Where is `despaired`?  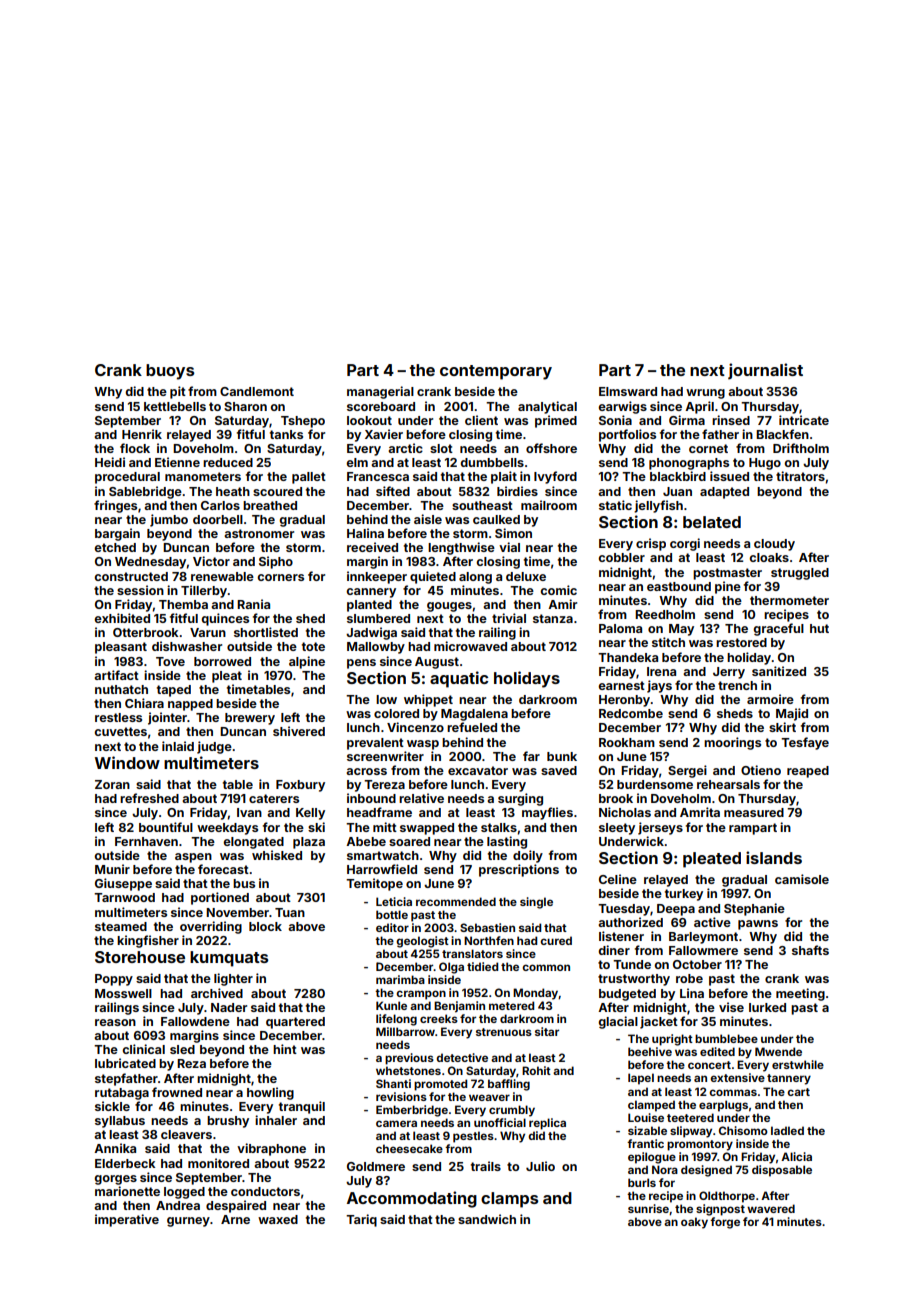 despaired is located at coordinates (236, 1206).
